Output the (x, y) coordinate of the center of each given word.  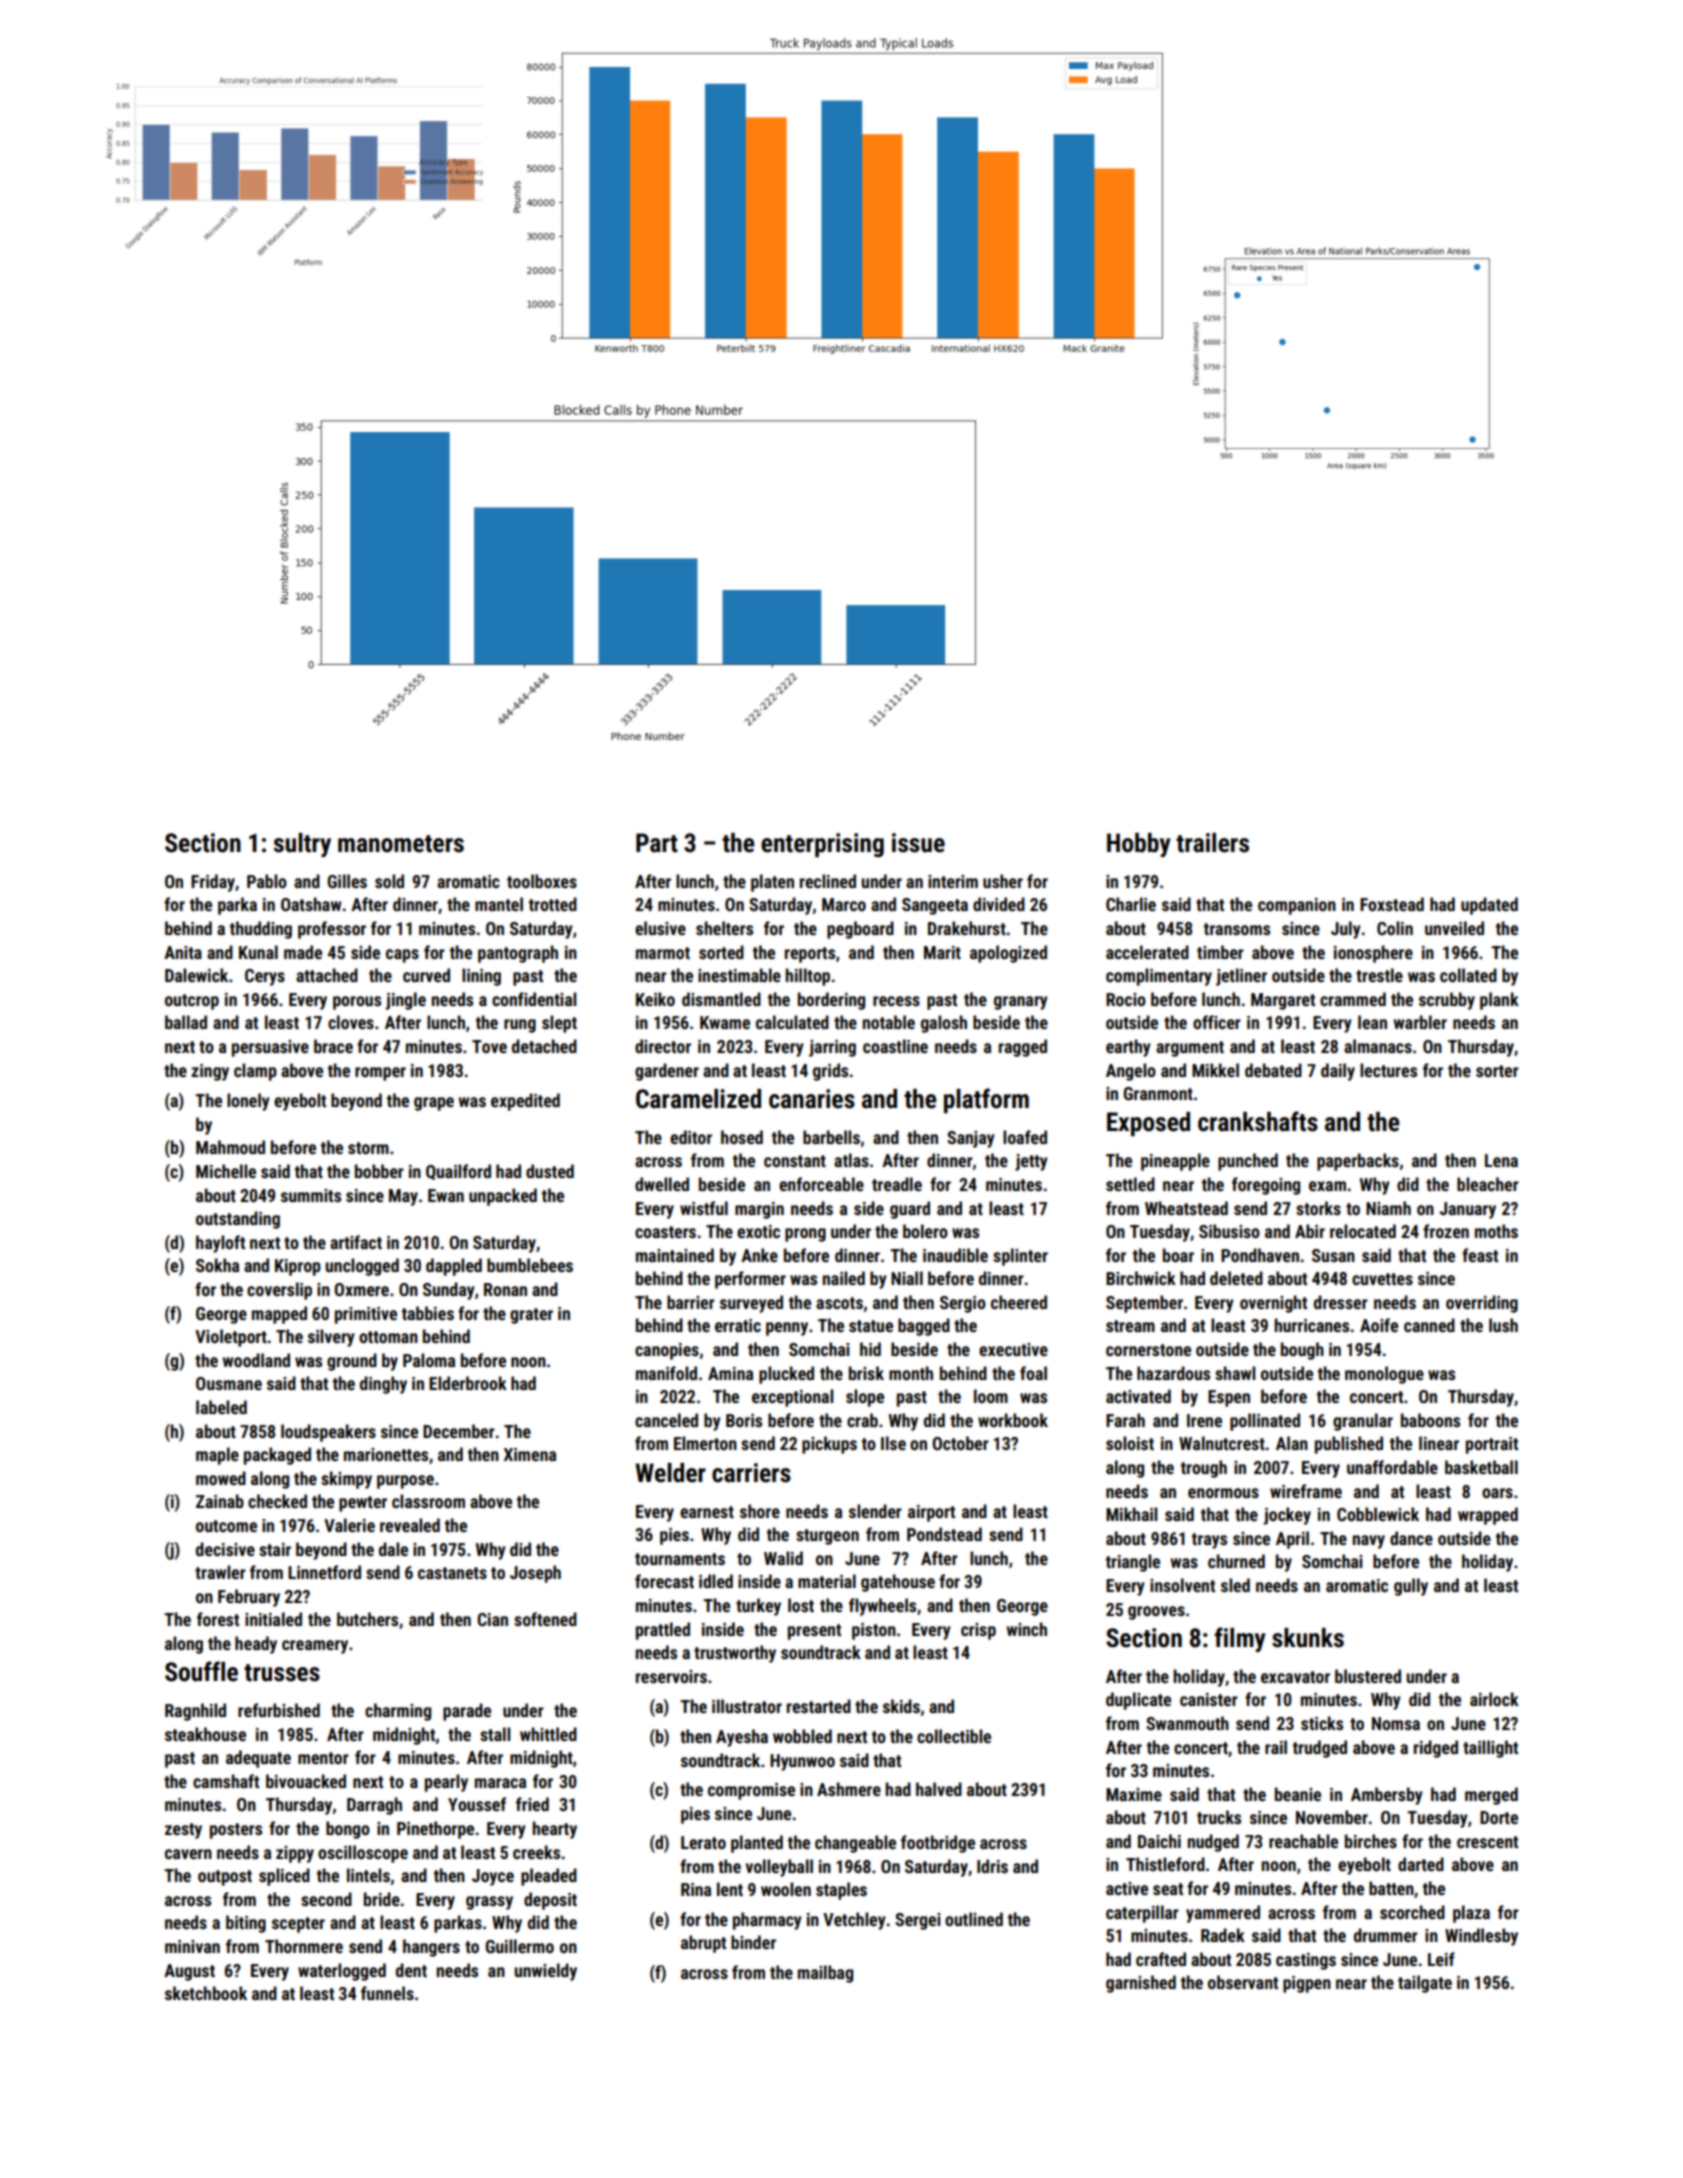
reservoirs (671, 1676)
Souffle (201, 1671)
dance (1411, 1538)
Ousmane (229, 1383)
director (663, 1046)
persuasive (270, 1048)
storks (1318, 1208)
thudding (261, 930)
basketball (1481, 1467)
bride (382, 1899)
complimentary (1159, 977)
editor (691, 1137)
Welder (670, 1473)
